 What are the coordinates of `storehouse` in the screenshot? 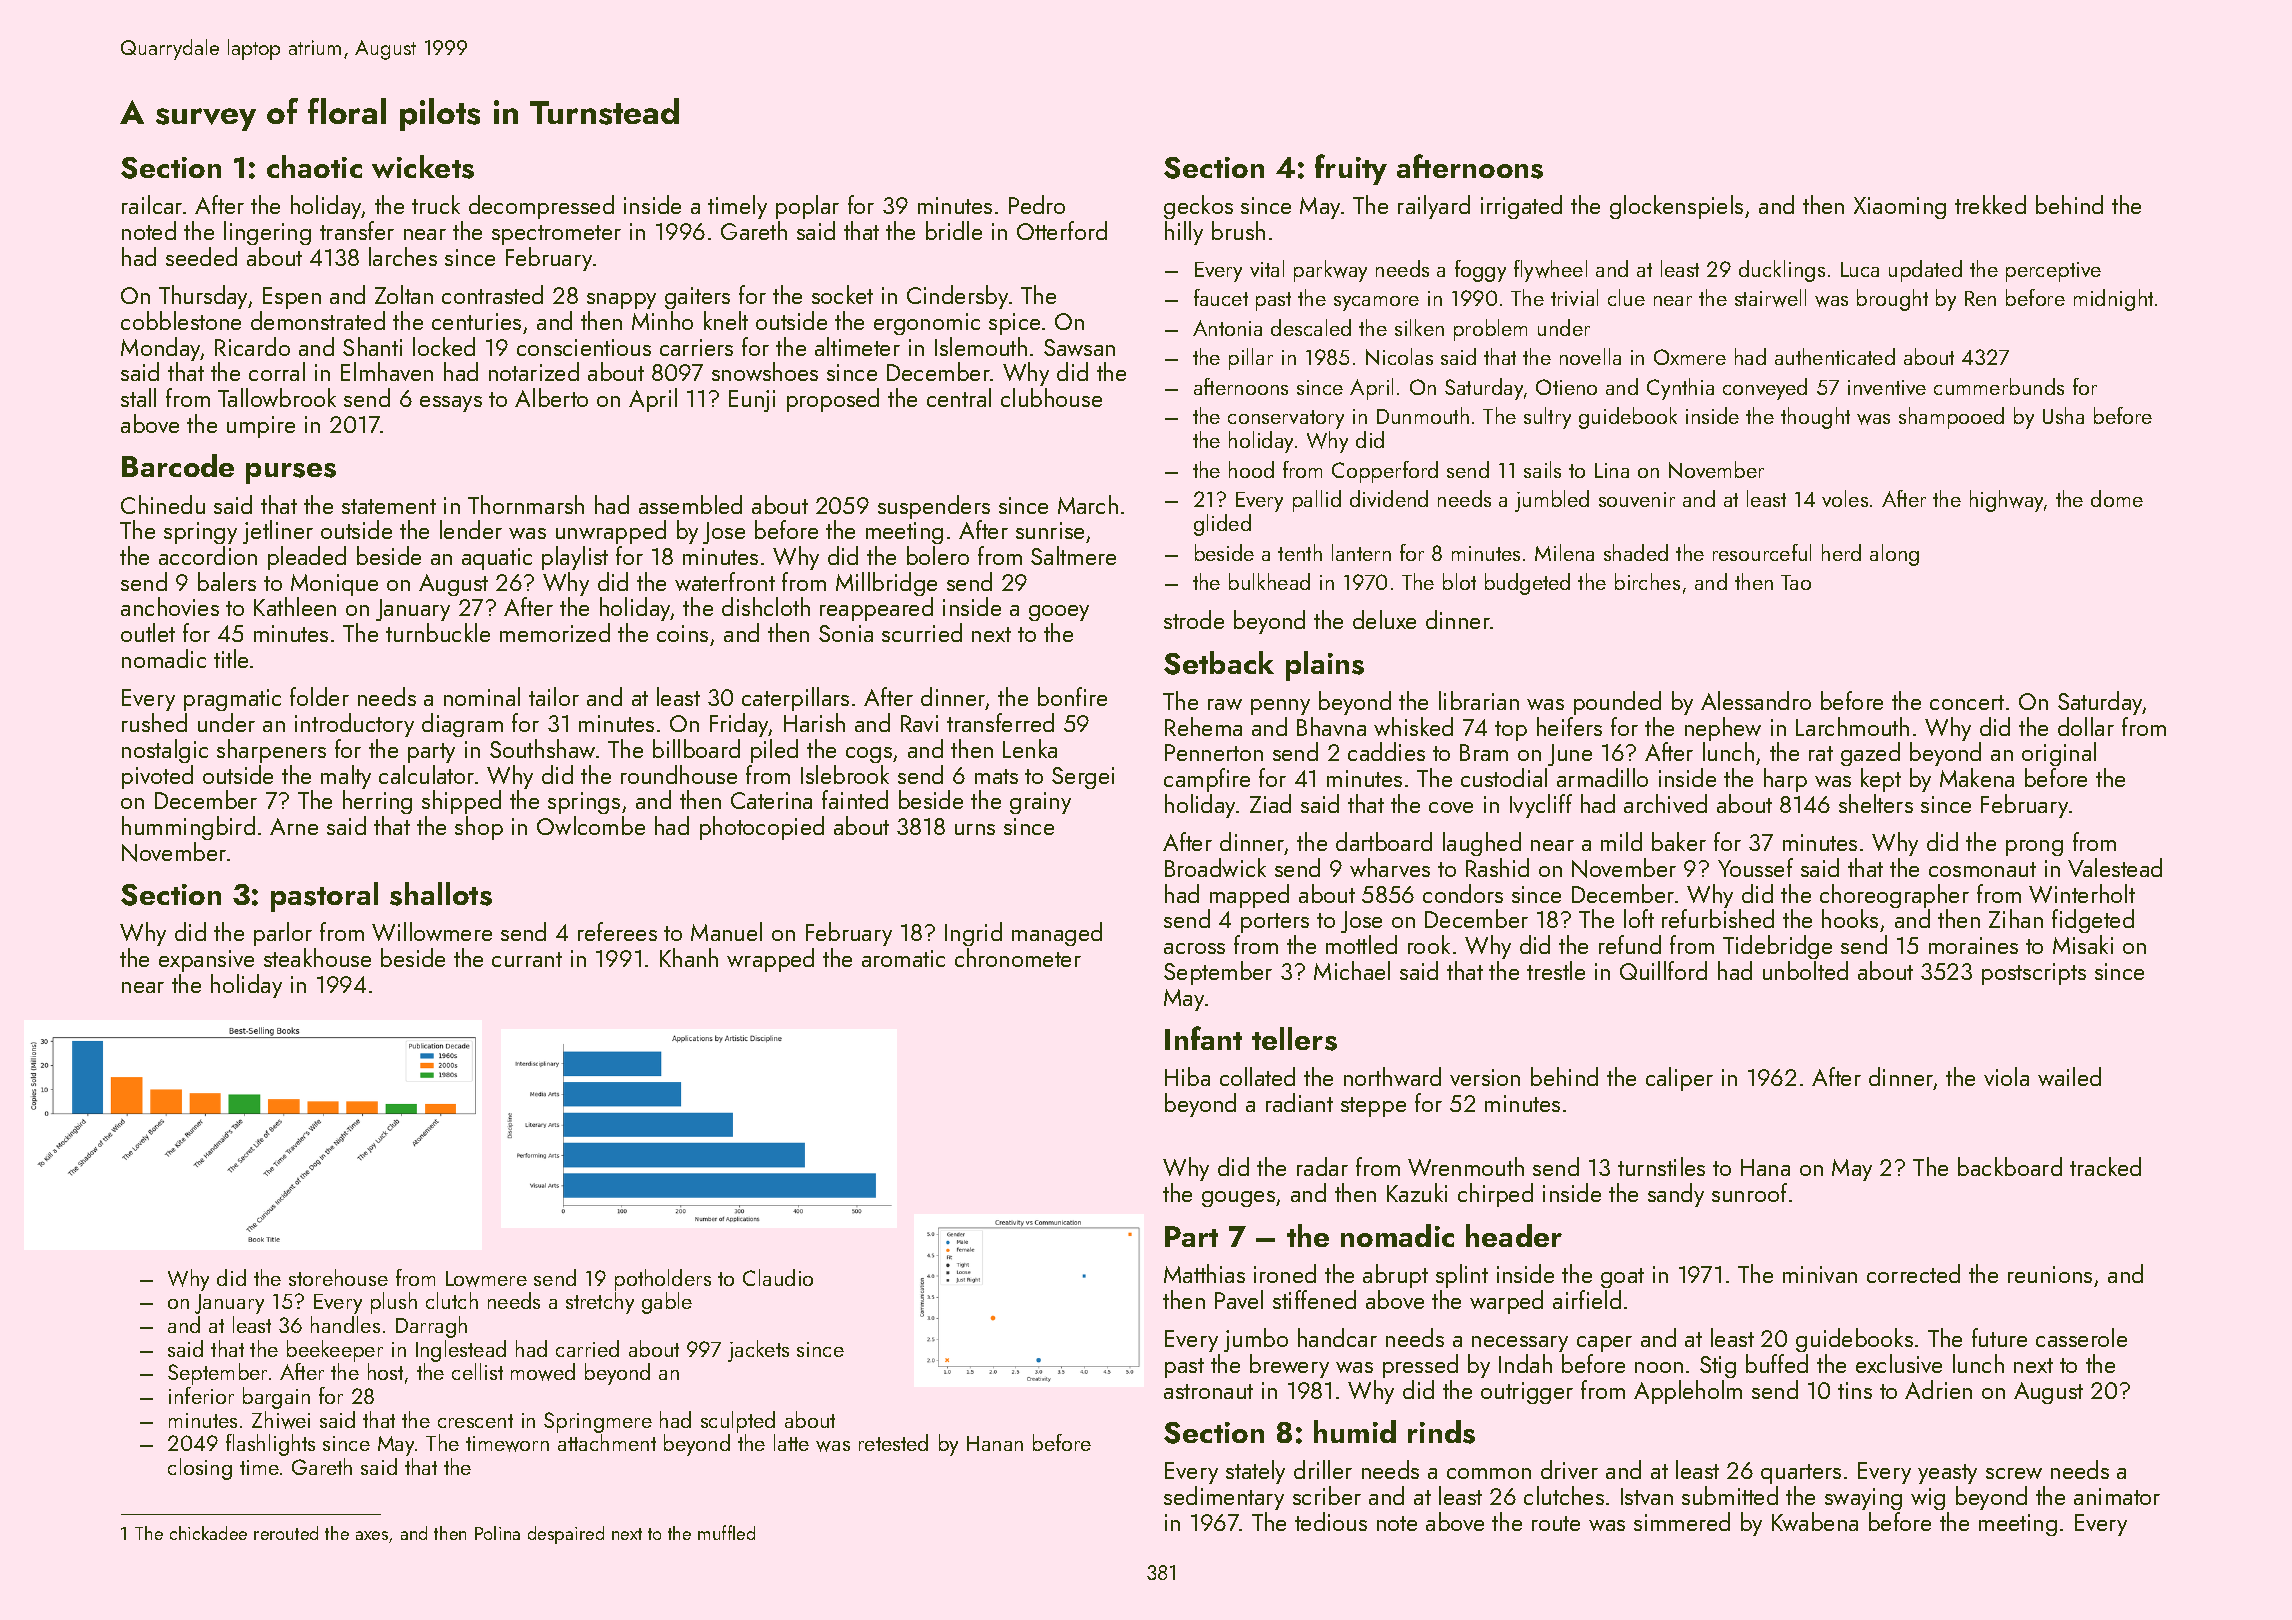 It's located at (338, 1277).
